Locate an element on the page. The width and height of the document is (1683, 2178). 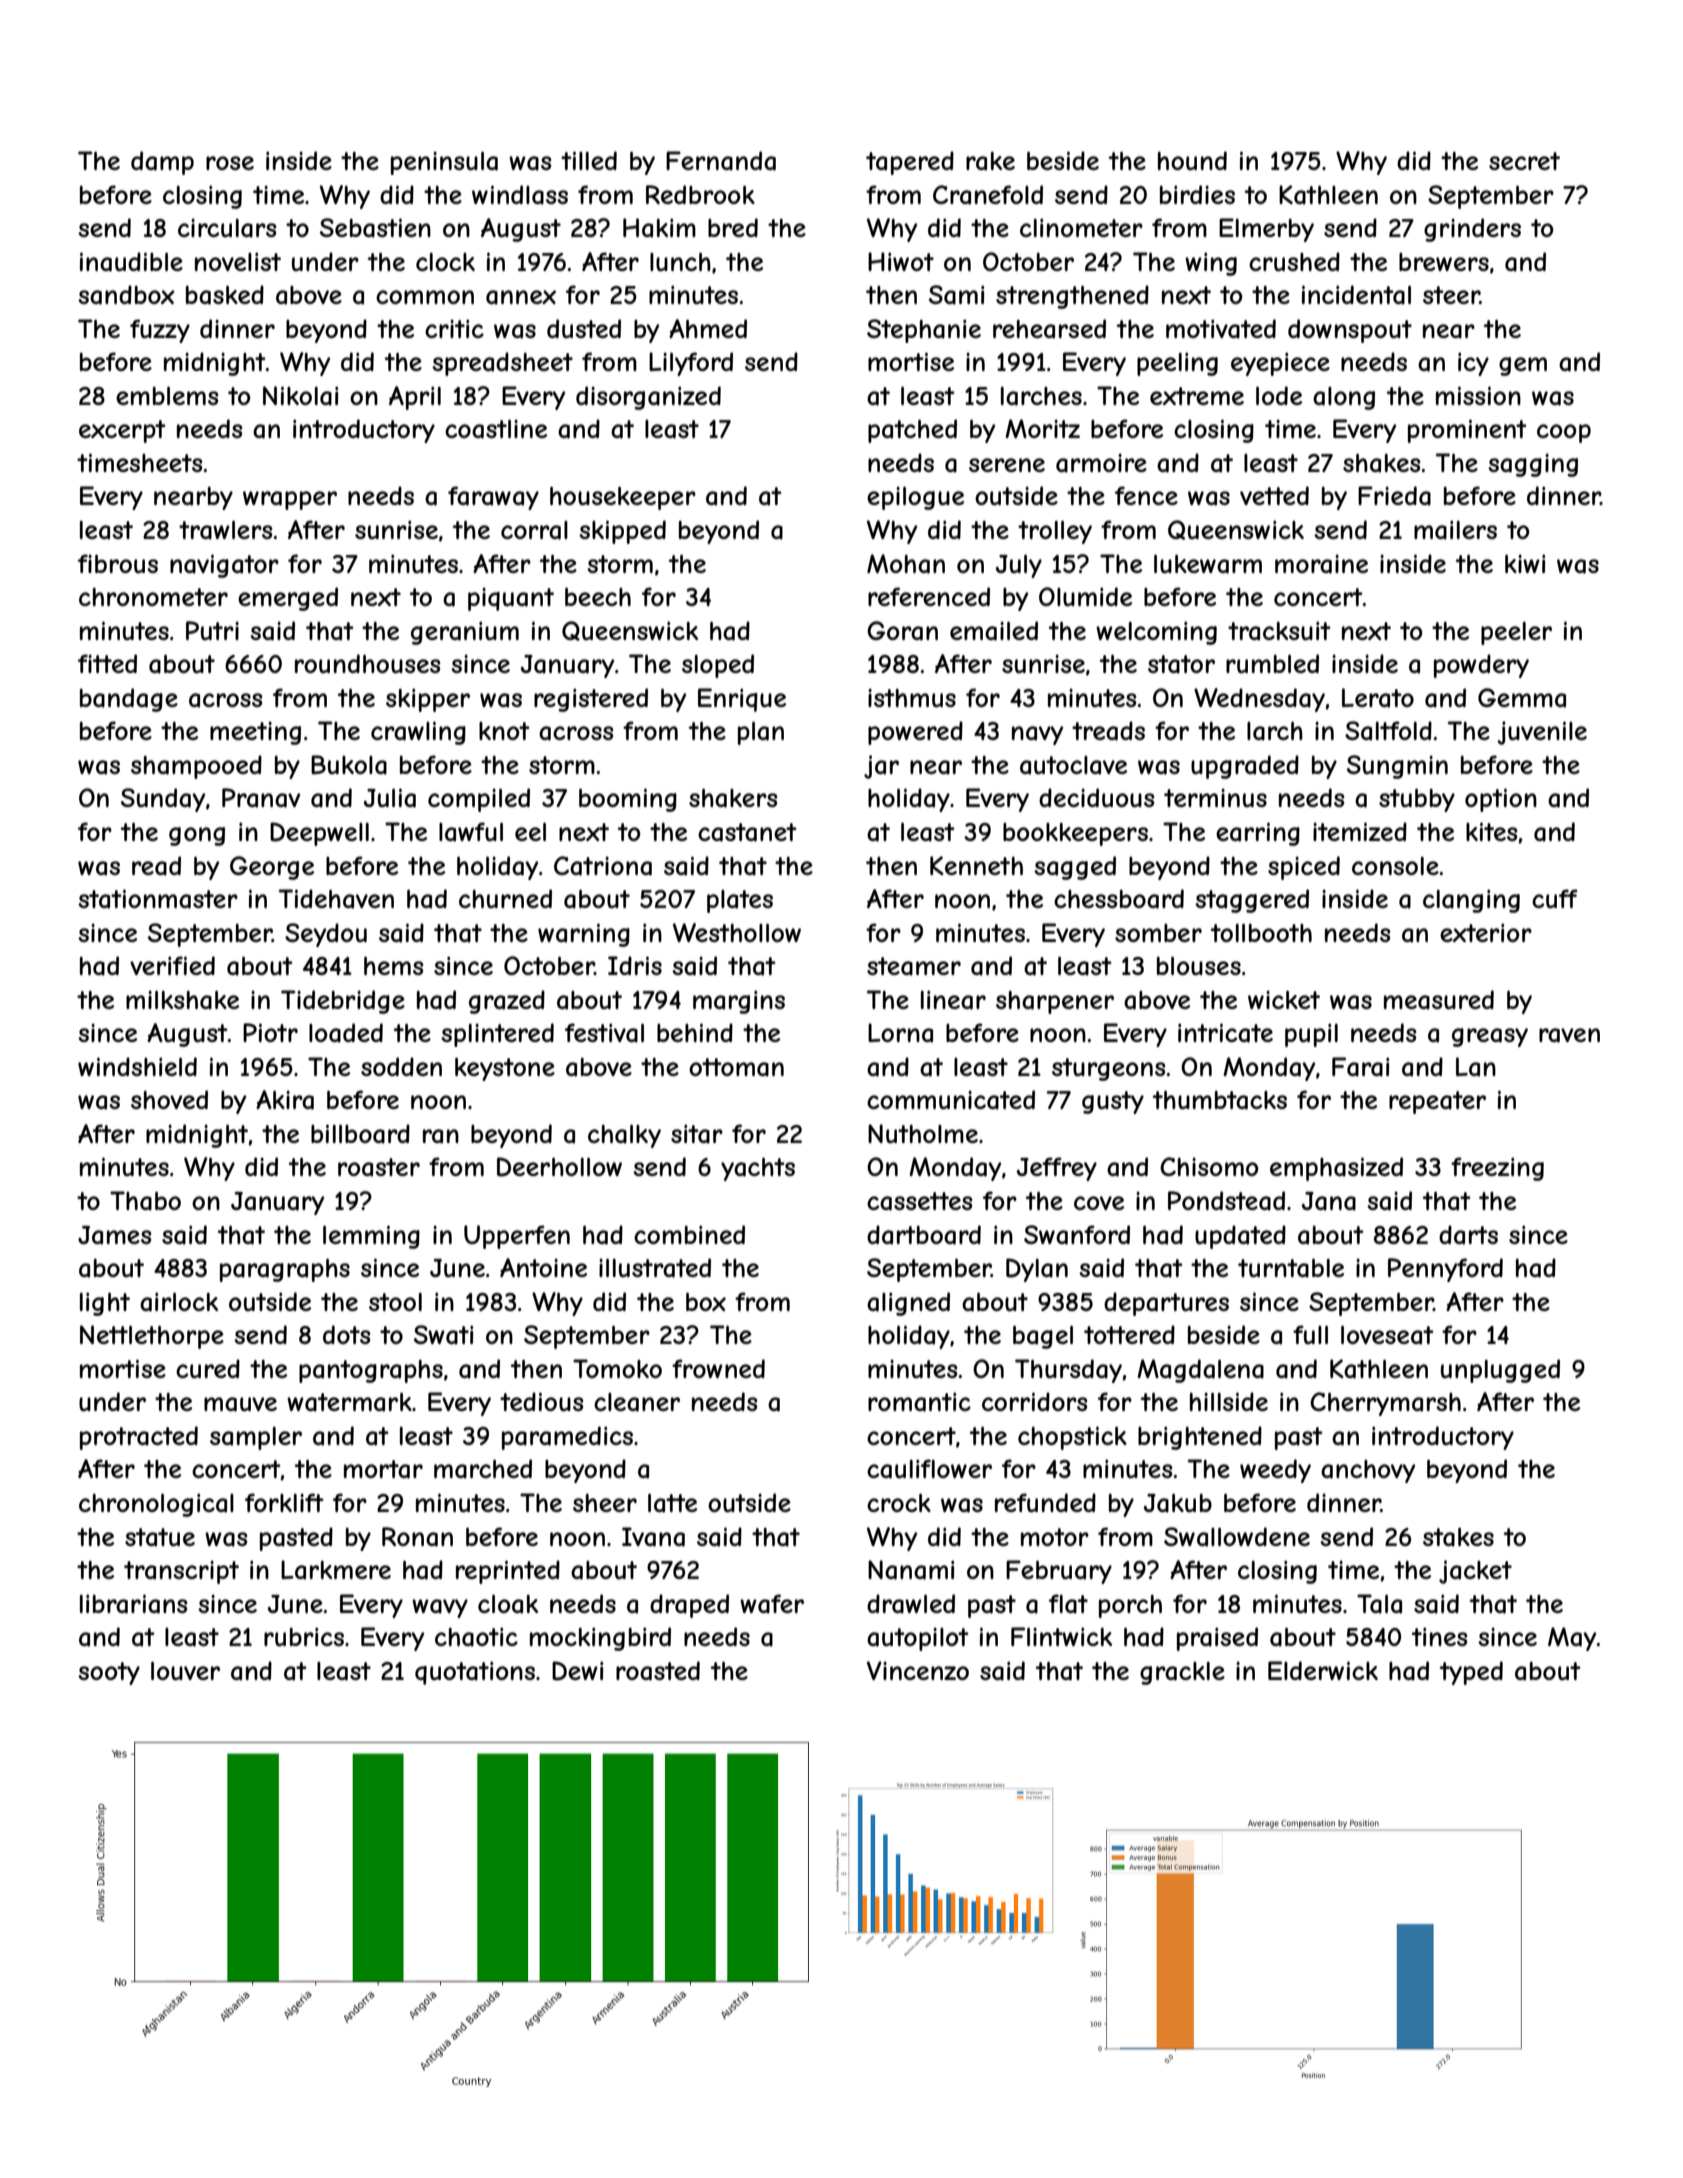
critic is located at coordinates (454, 328).
